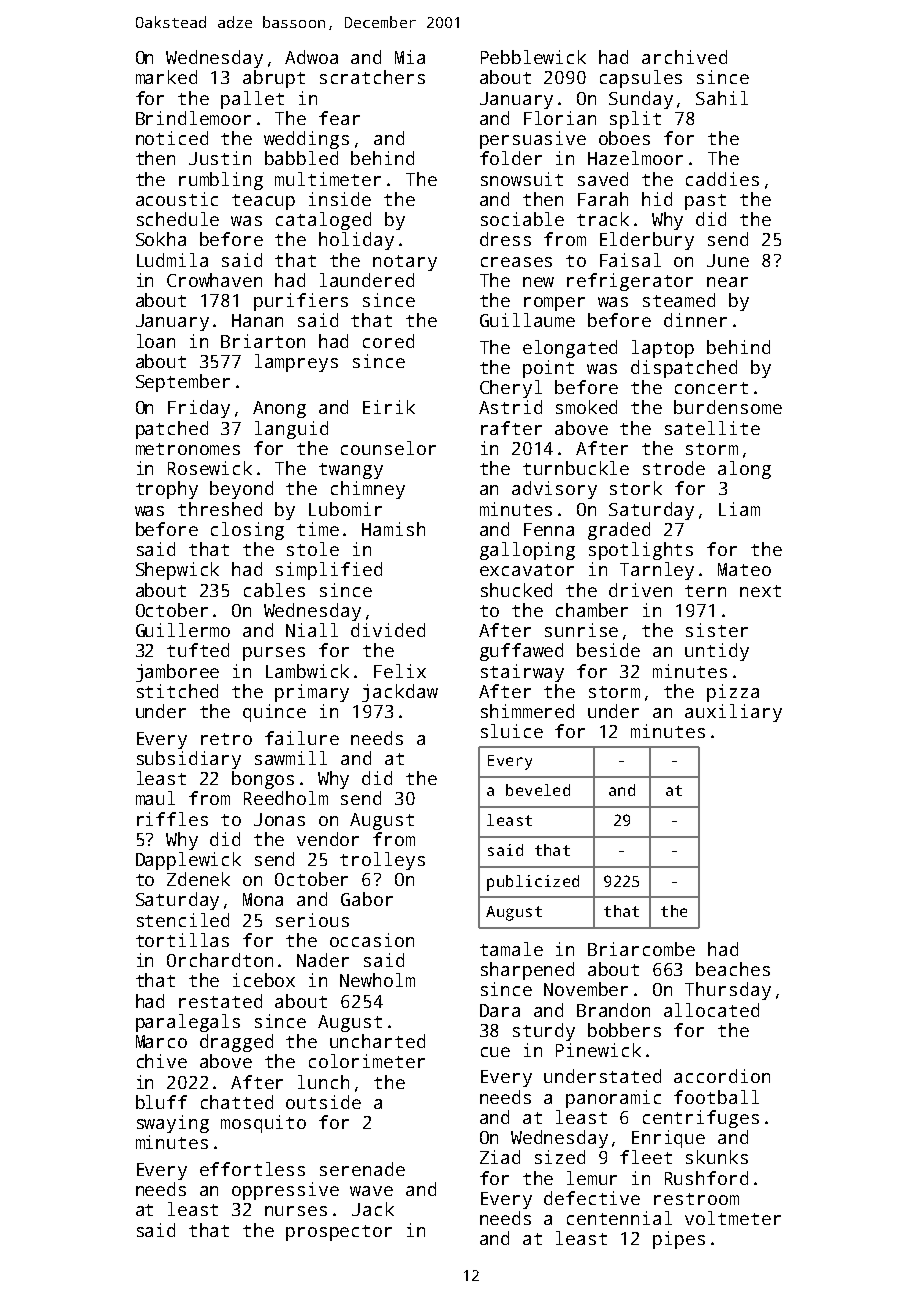 Image resolution: width=924 pixels, height=1314 pixels. I want to click on stairway, so click(522, 673).
